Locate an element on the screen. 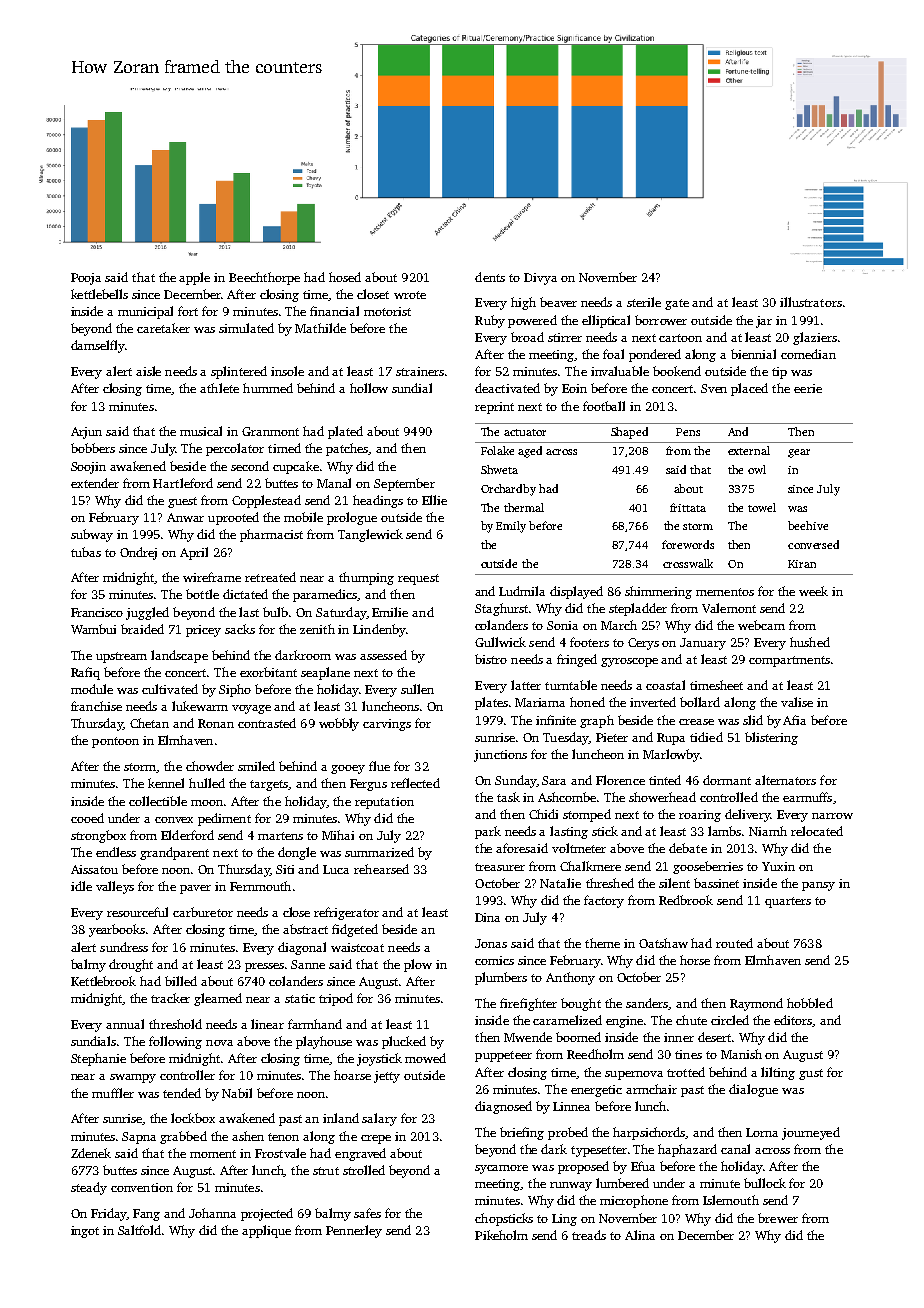 The width and height of the screenshot is (924, 1308). delivery is located at coordinates (747, 815).
